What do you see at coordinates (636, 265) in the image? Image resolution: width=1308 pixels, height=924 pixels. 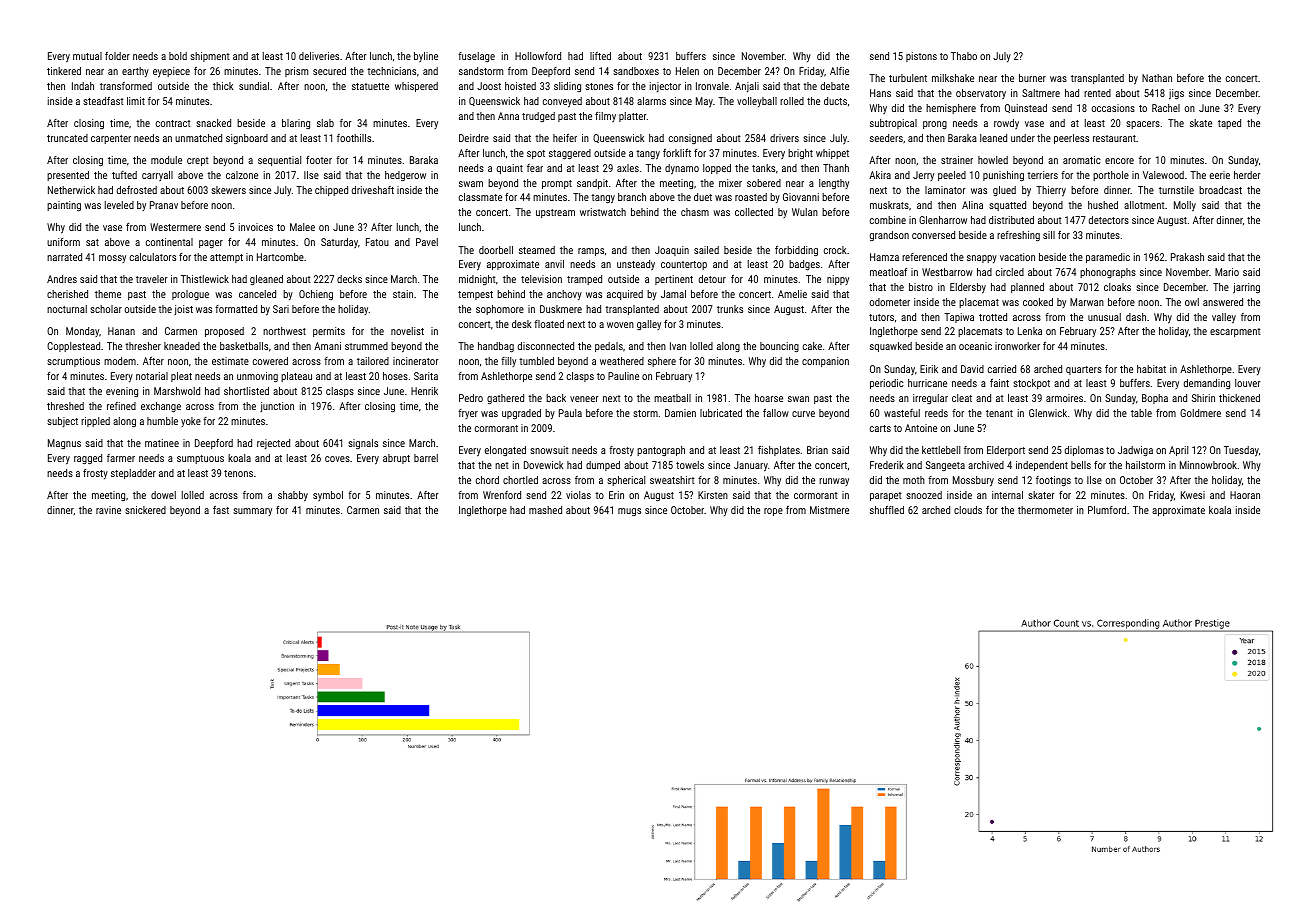 I see `unsteady` at bounding box center [636, 265].
